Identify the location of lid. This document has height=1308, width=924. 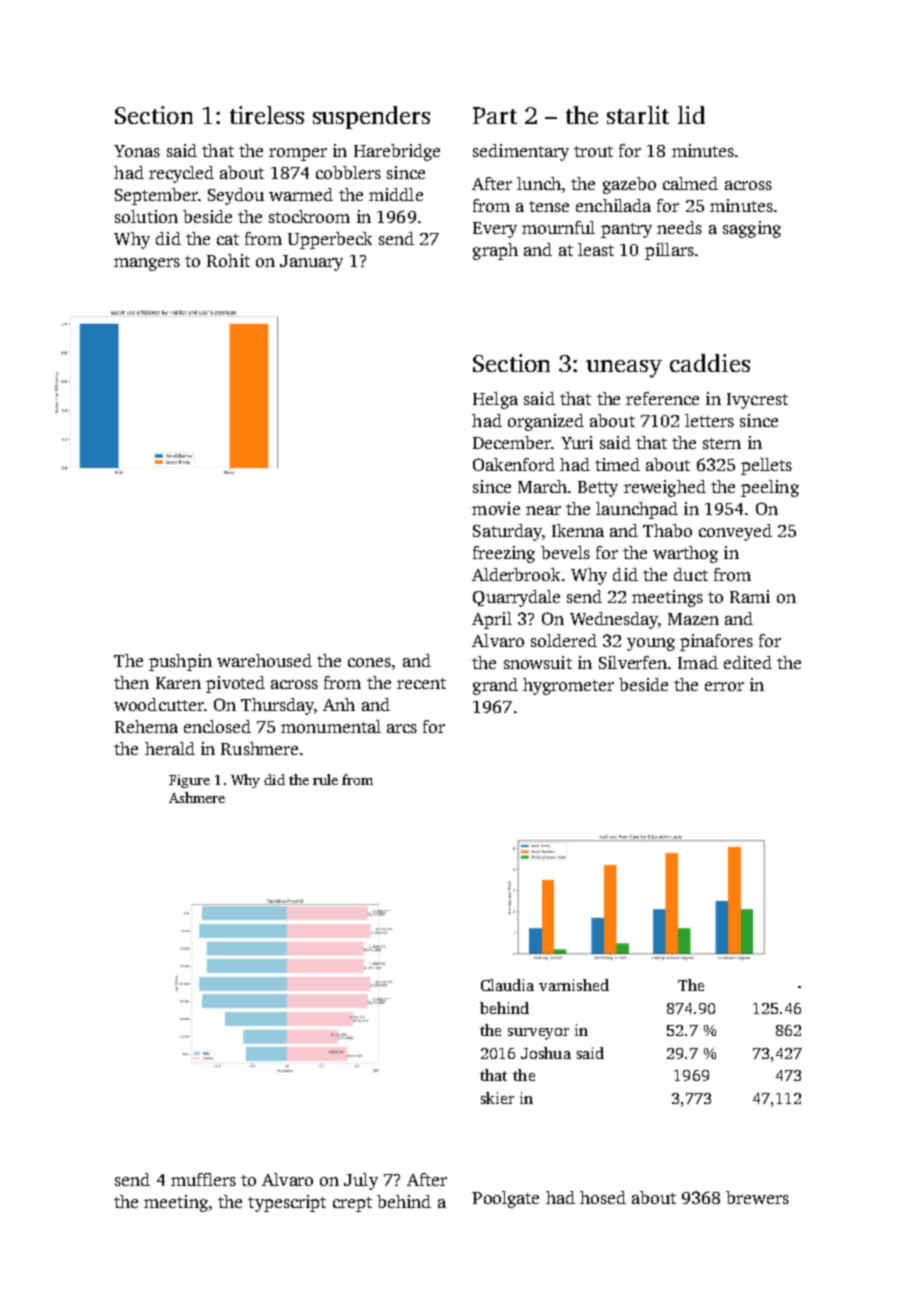
(691, 115).
